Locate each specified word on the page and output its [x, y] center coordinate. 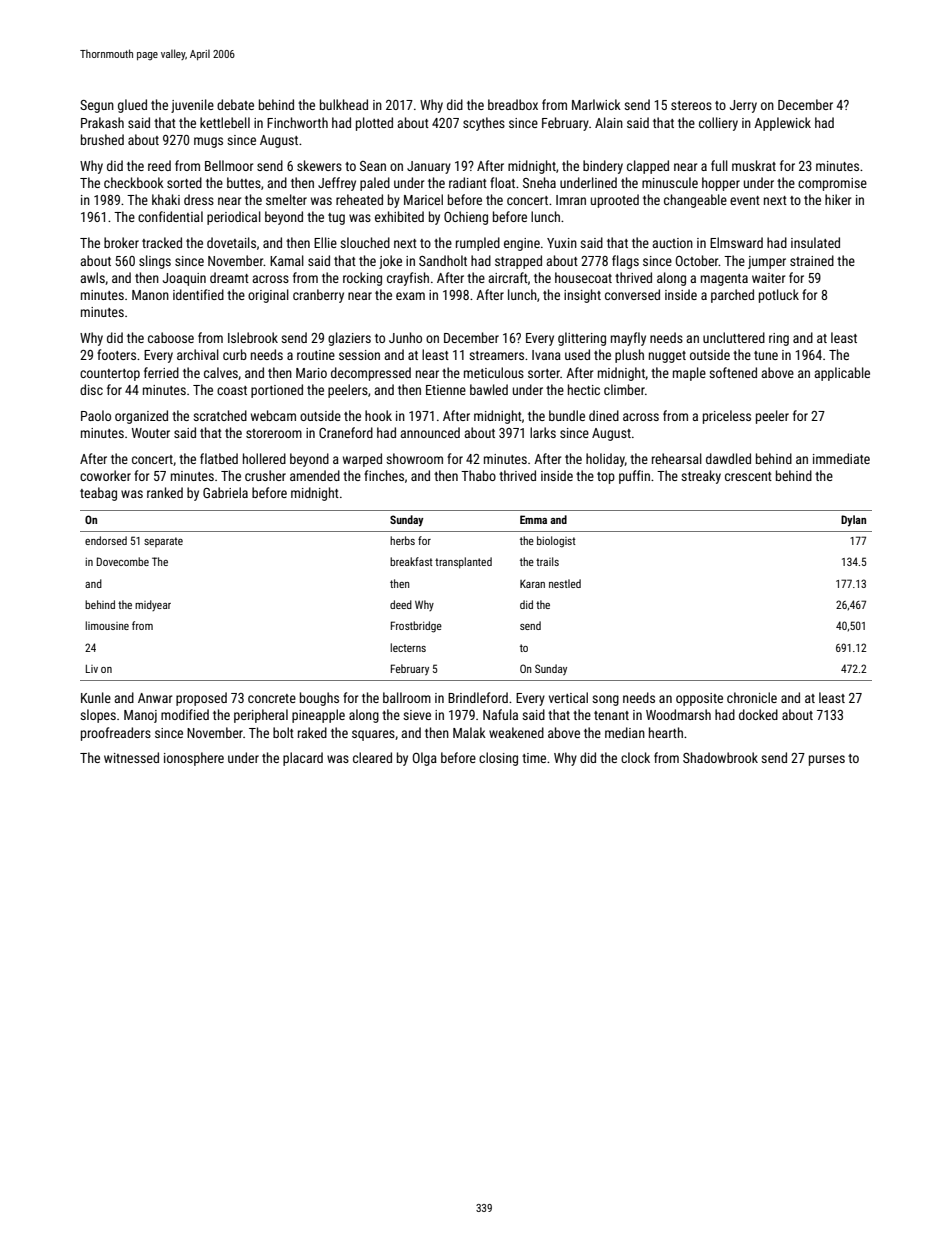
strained [812, 260]
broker [121, 242]
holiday [605, 460]
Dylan [853, 521]
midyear [153, 605]
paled [375, 184]
